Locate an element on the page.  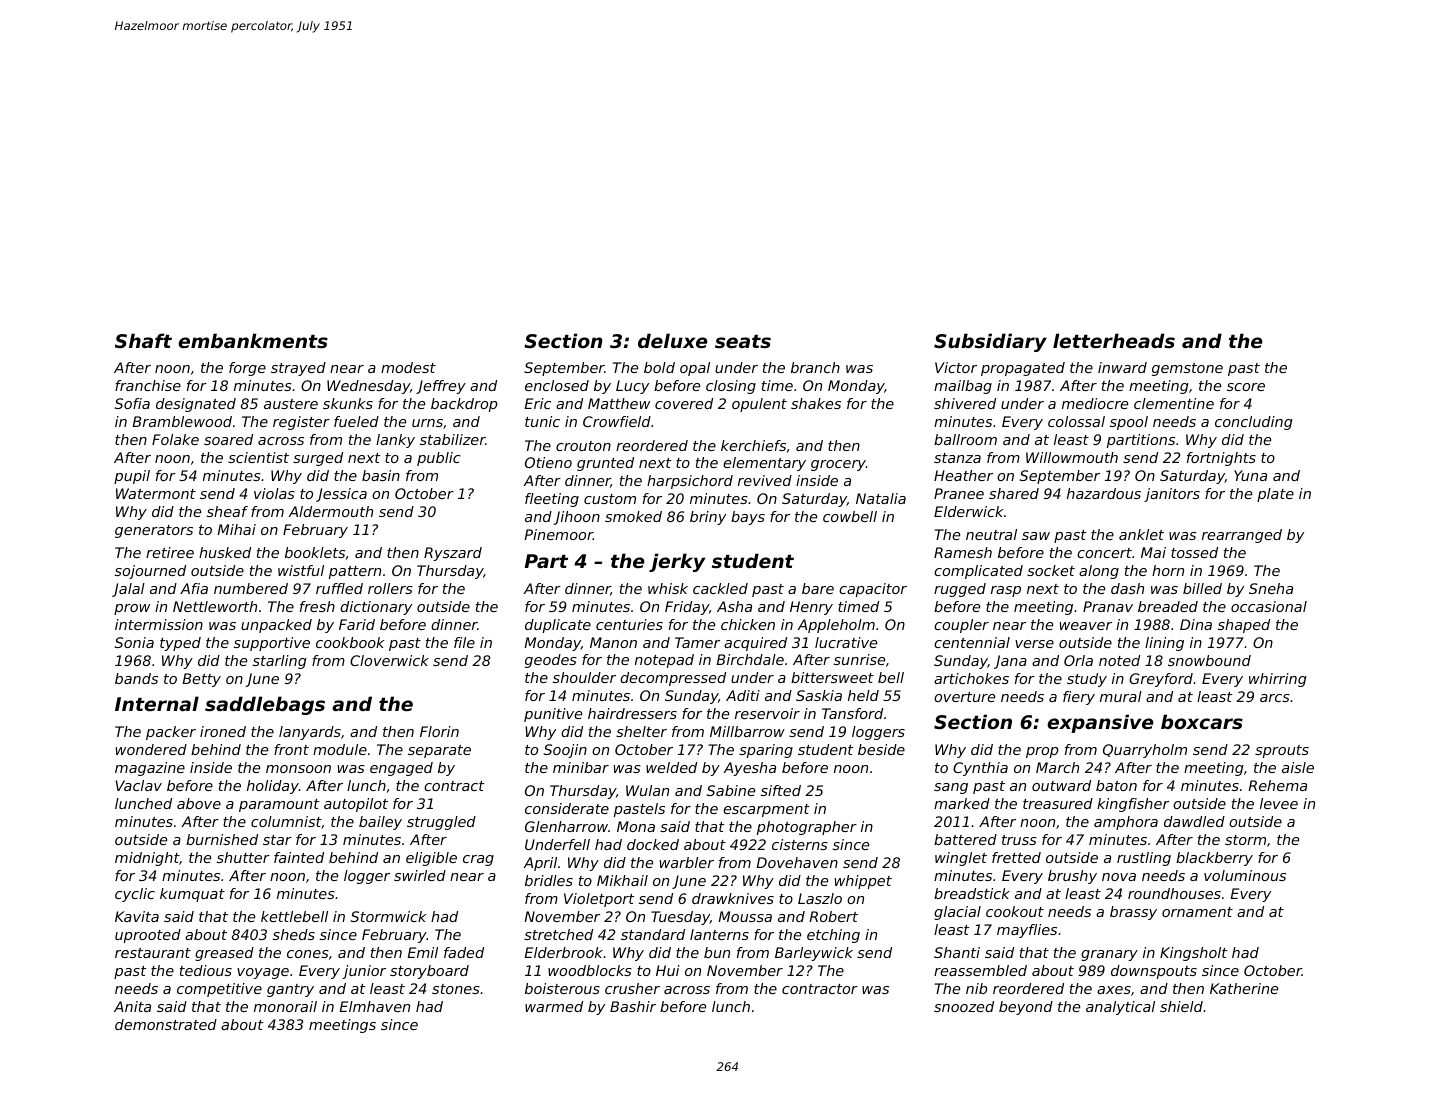
ballroom is located at coordinates (965, 439).
